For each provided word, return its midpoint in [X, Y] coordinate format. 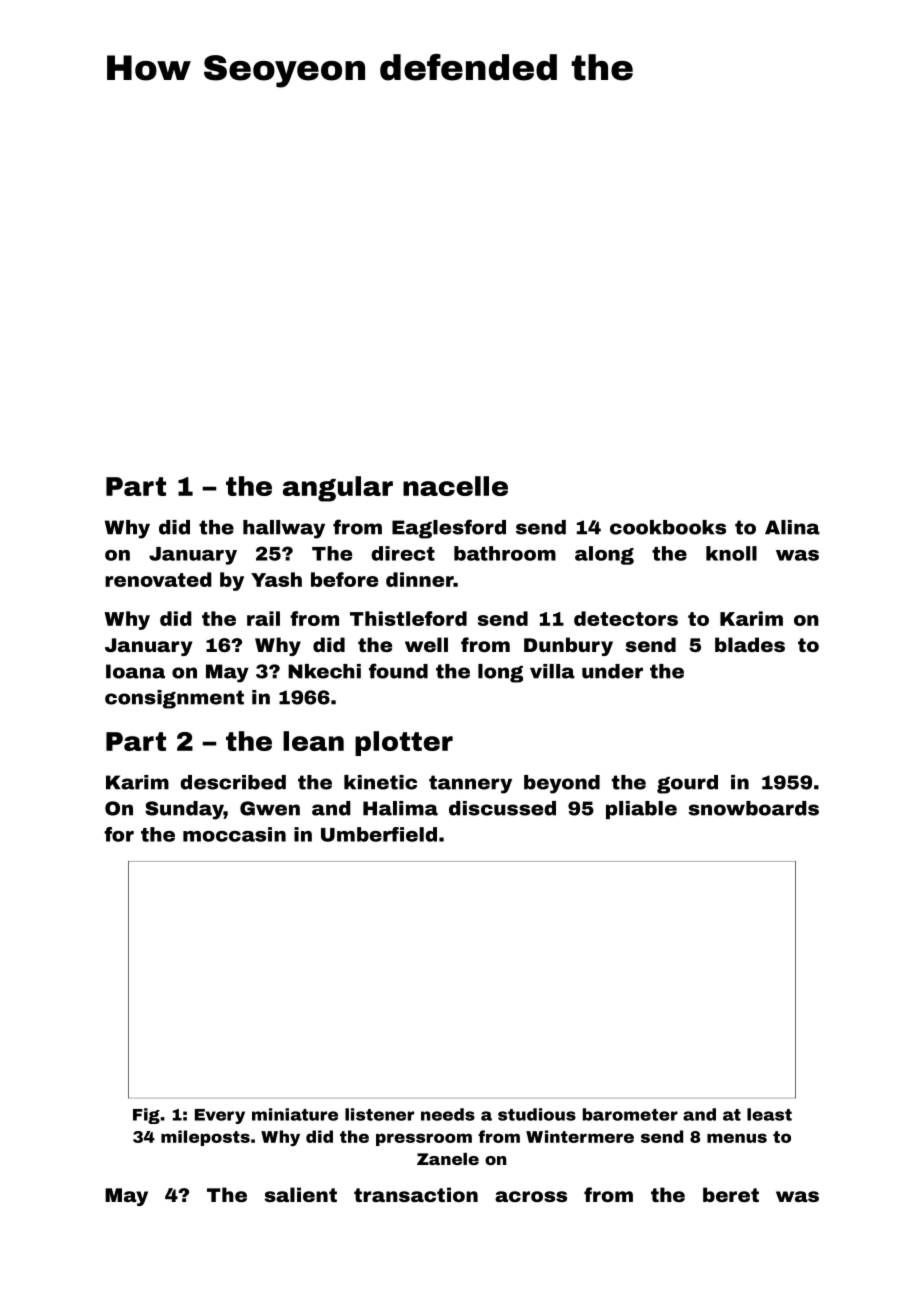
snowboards [753, 808]
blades [750, 644]
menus [737, 1138]
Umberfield [379, 834]
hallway [284, 529]
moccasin [234, 834]
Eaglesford [449, 529]
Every [220, 1116]
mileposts [205, 1138]
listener [379, 1114]
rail [263, 618]
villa [552, 671]
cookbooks [668, 527]
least [769, 1114]
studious [537, 1114]
